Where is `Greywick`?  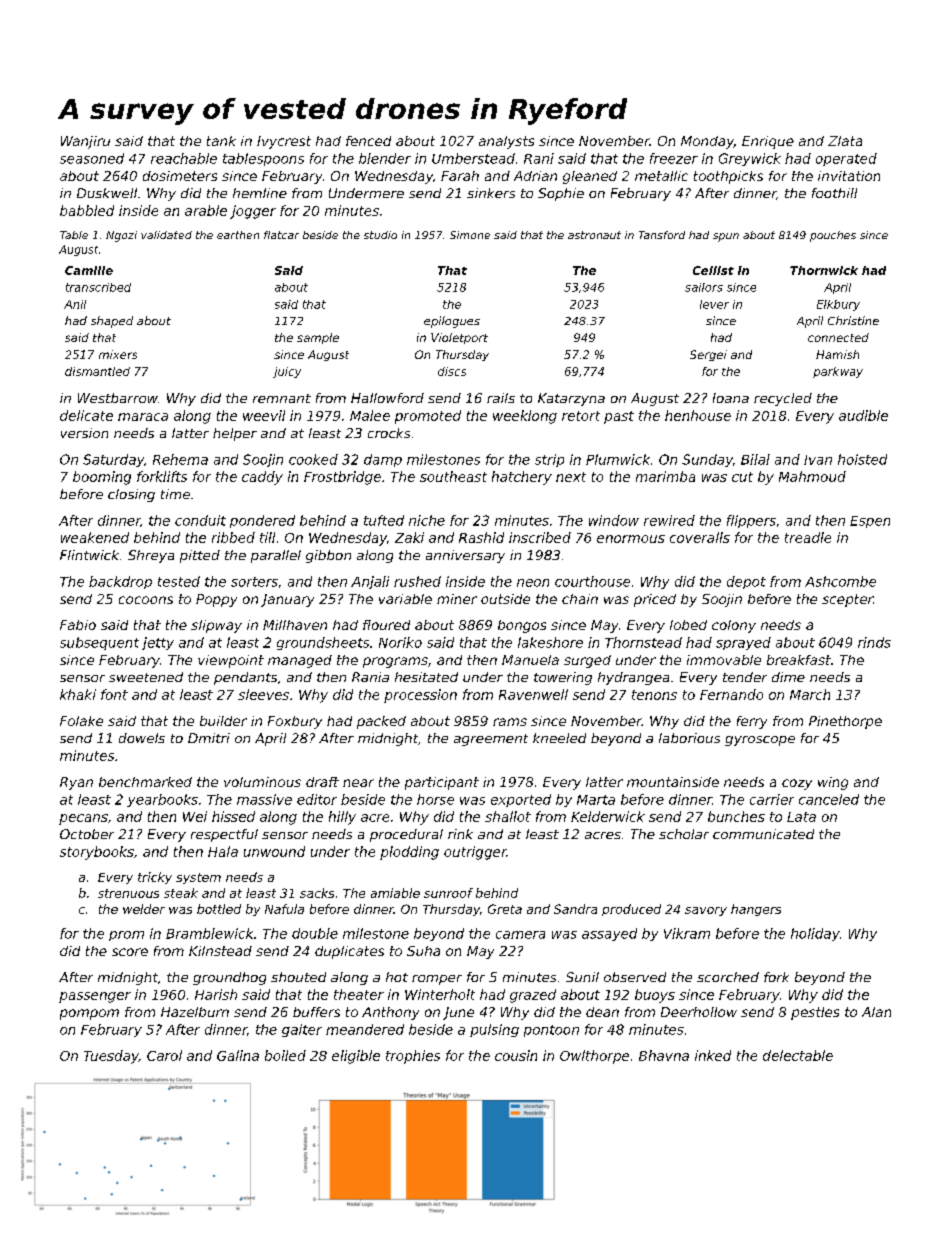
Greywick is located at coordinates (750, 159).
